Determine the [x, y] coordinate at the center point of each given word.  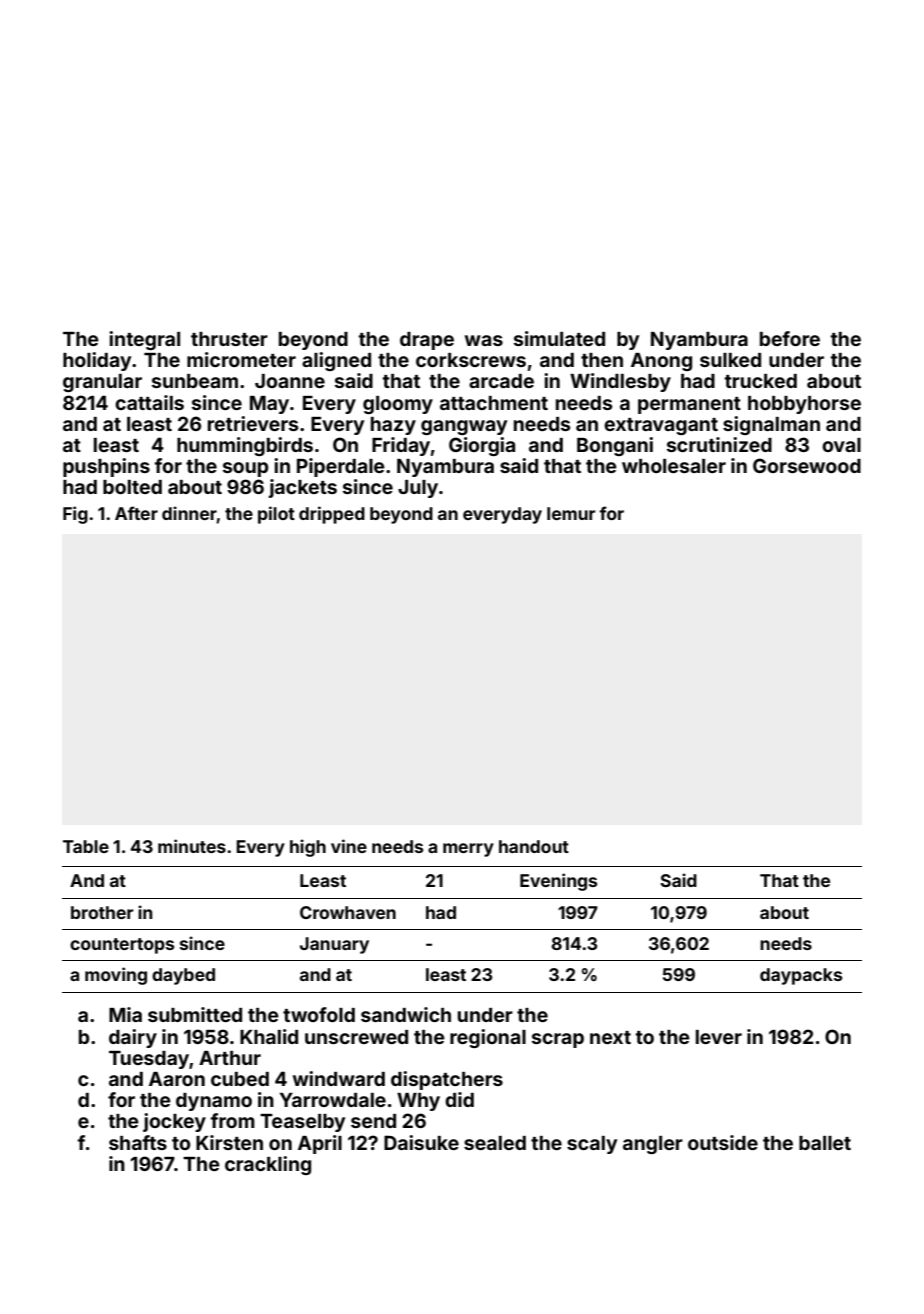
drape [427, 341]
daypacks [801, 976]
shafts [138, 1142]
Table [86, 846]
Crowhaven [348, 912]
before [790, 338]
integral [144, 340]
